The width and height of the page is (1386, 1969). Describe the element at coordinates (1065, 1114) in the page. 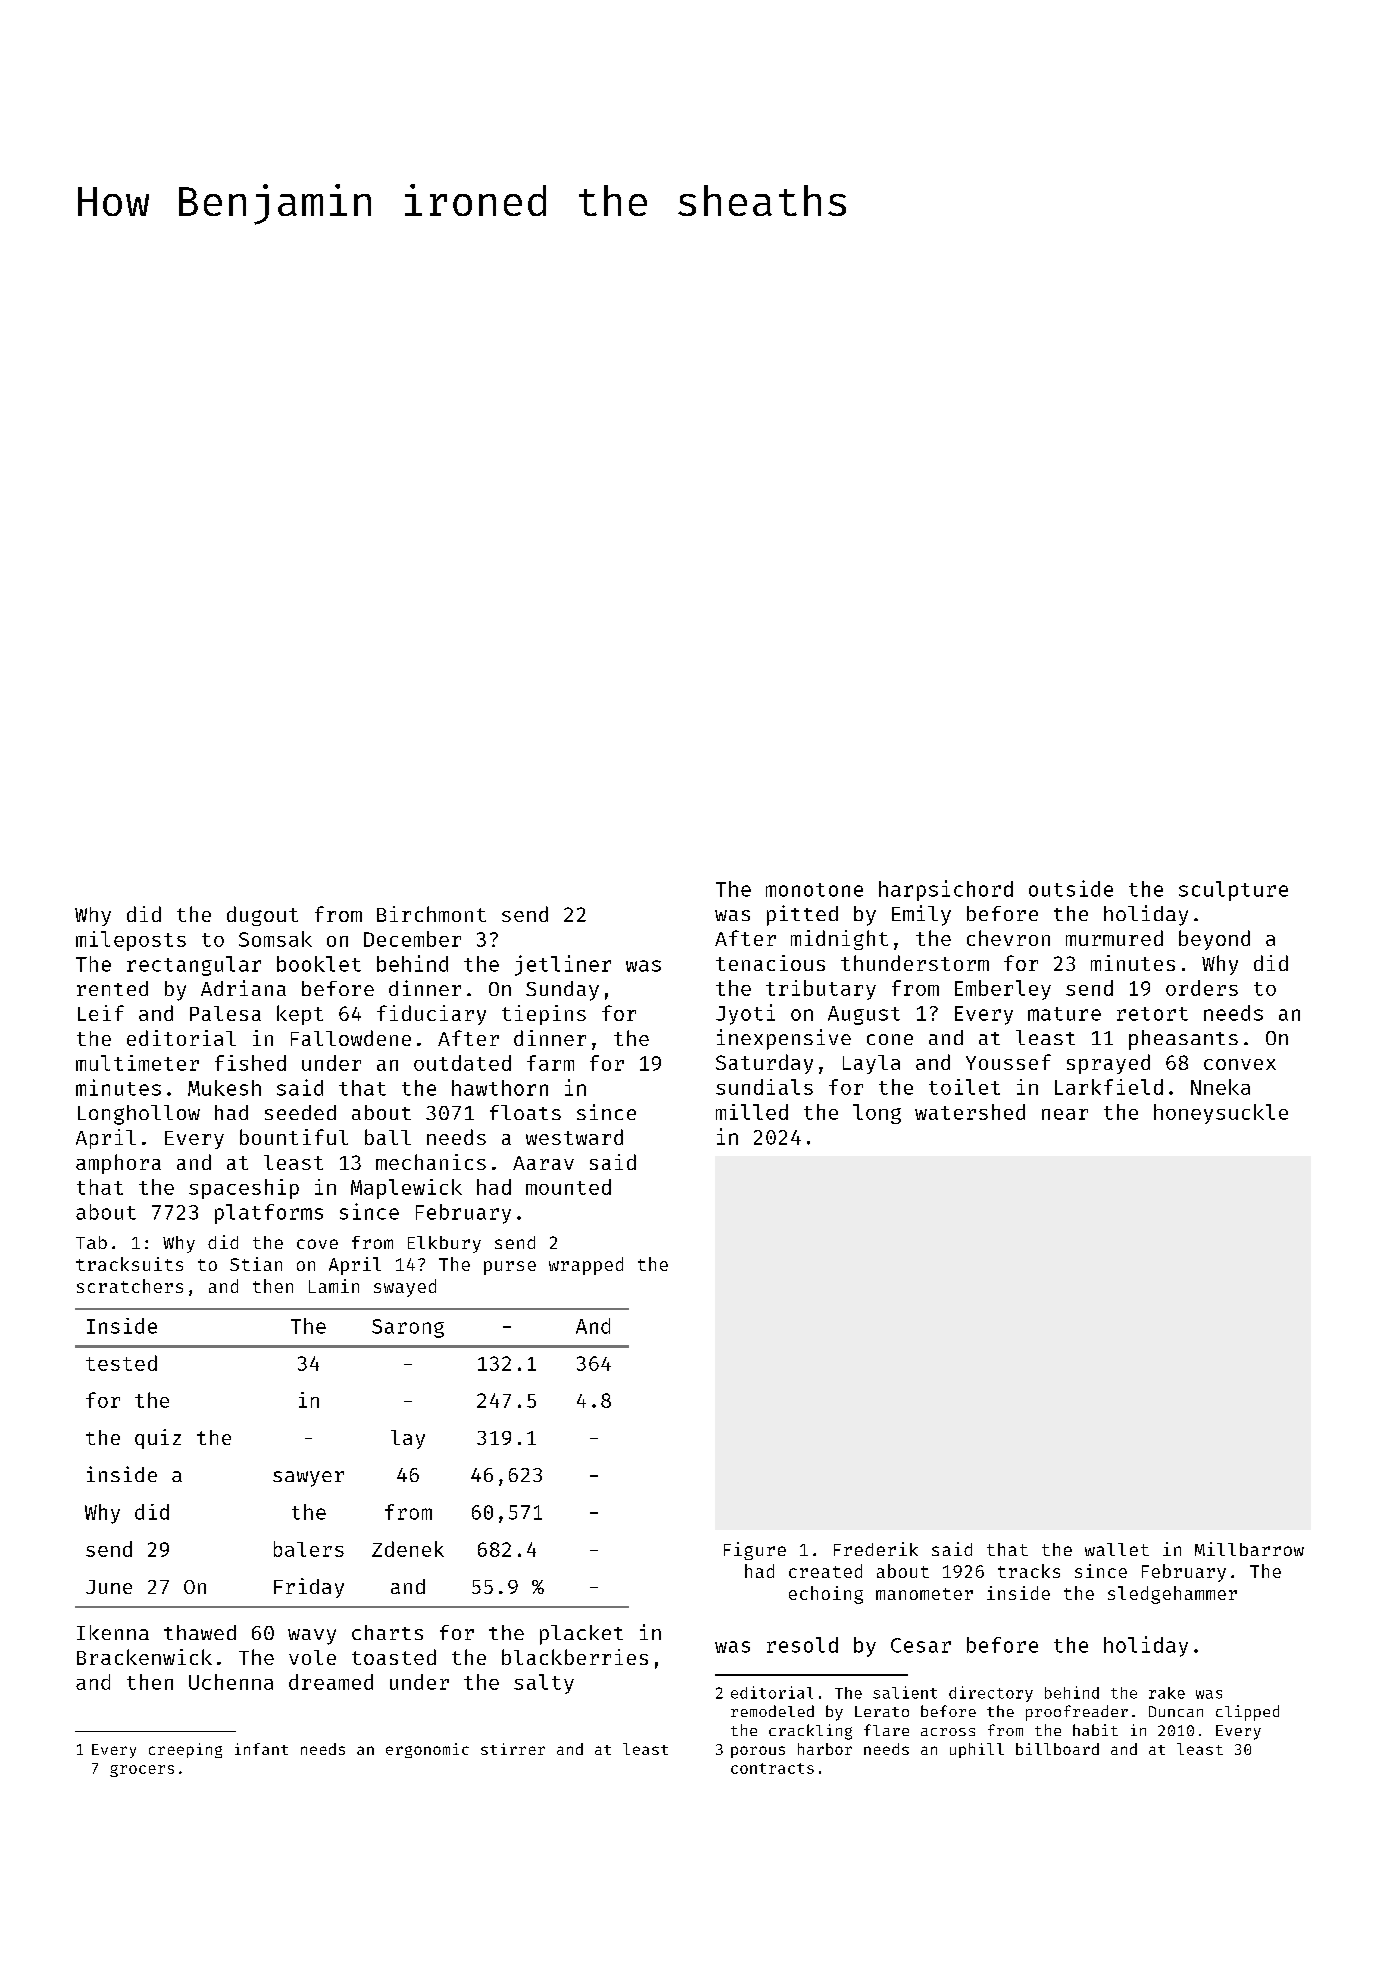

I see `near` at that location.
